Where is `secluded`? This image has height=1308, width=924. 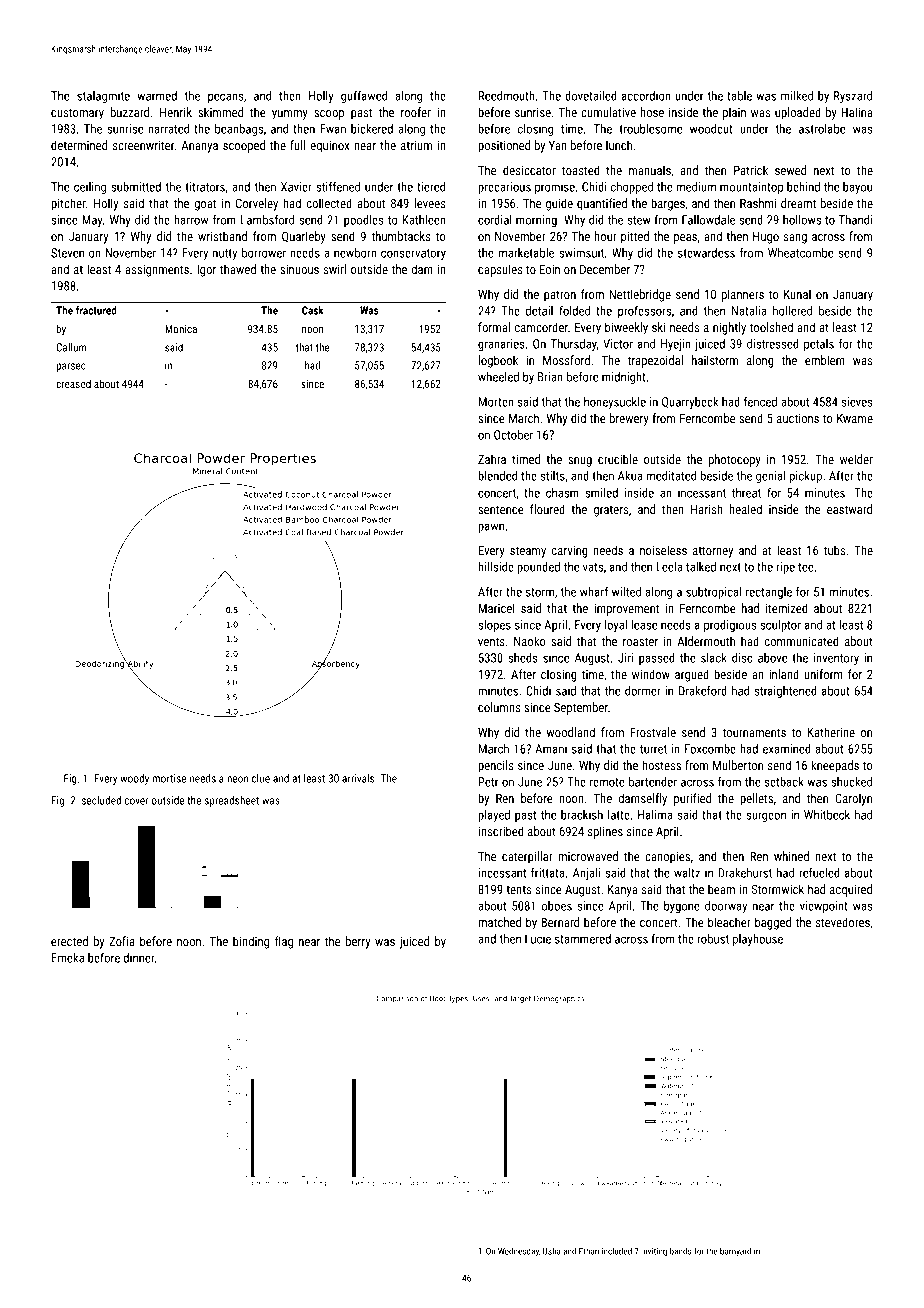
secluded is located at coordinates (101, 800).
